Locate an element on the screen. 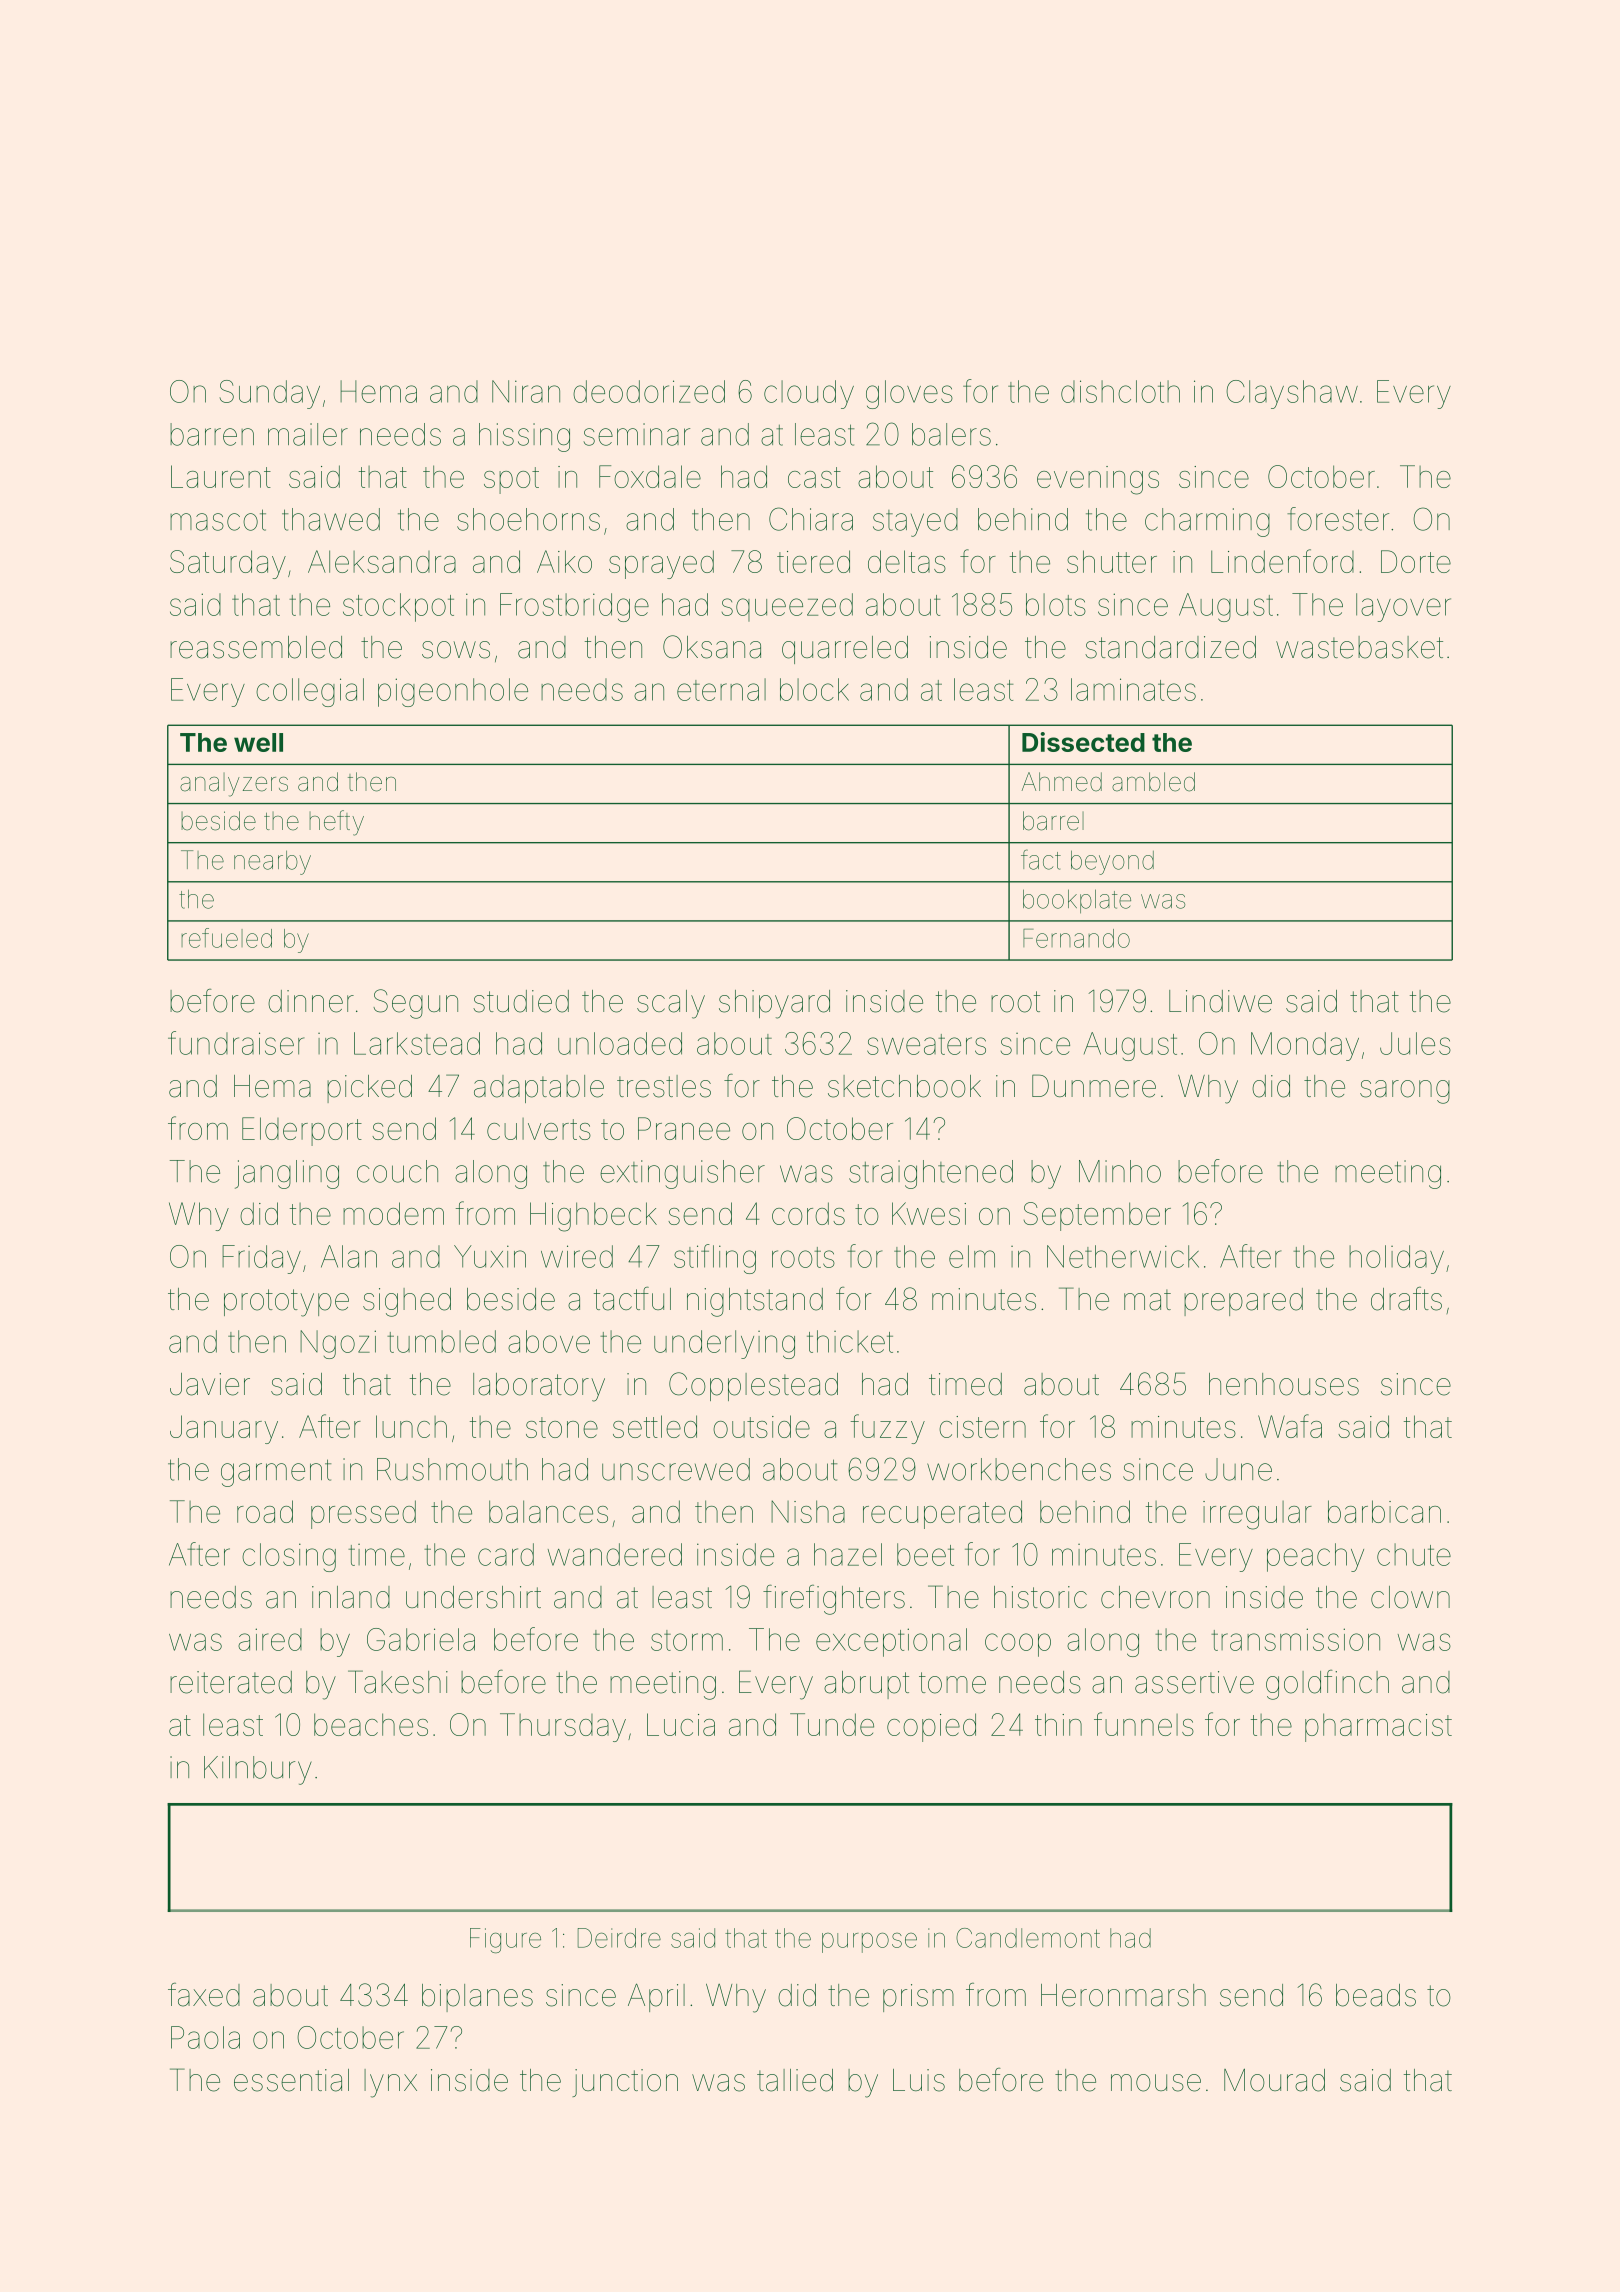 Image resolution: width=1620 pixels, height=2292 pixels. stifling is located at coordinates (715, 1259).
